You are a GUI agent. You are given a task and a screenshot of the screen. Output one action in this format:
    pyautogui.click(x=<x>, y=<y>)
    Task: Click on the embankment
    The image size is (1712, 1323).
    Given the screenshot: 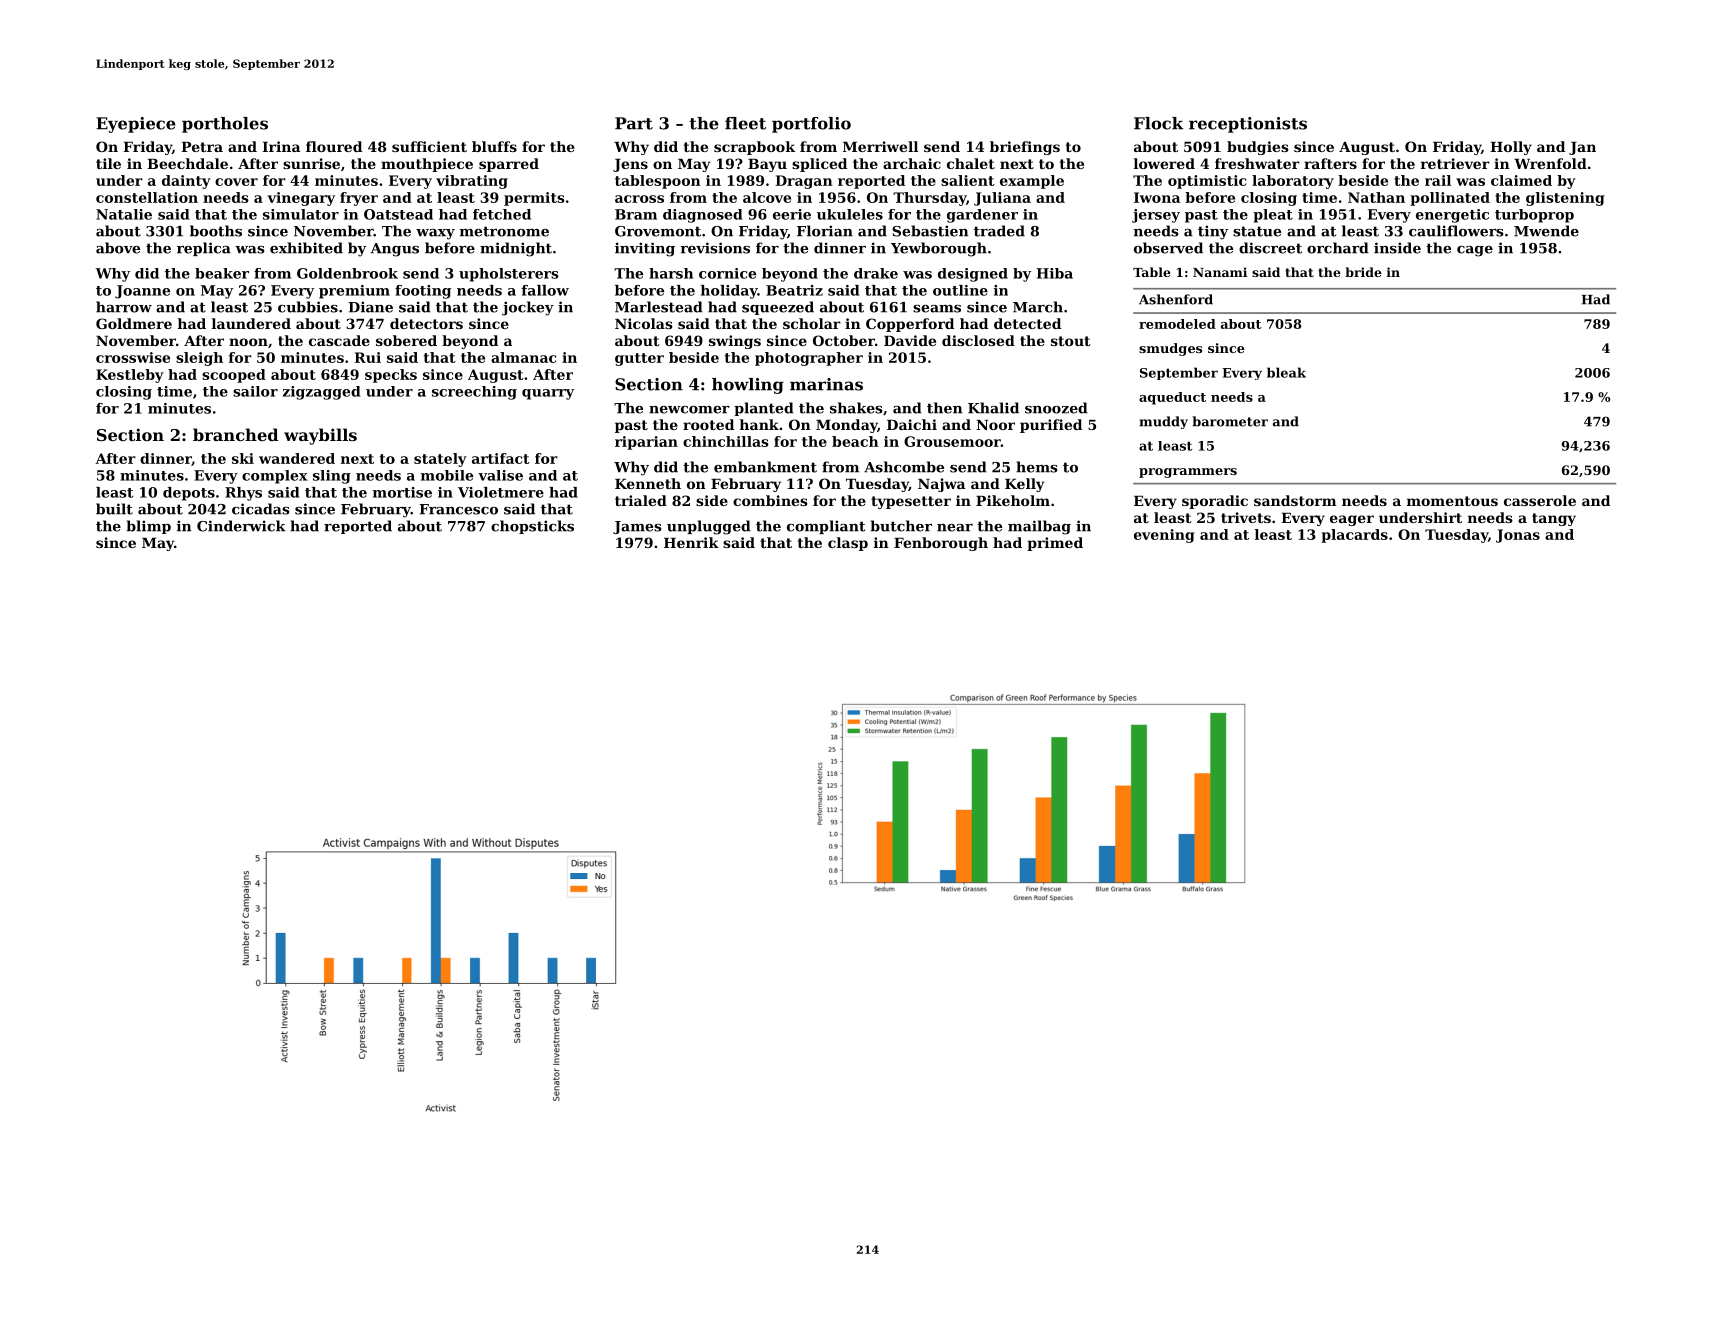 What is the action you would take?
    pyautogui.click(x=765, y=467)
